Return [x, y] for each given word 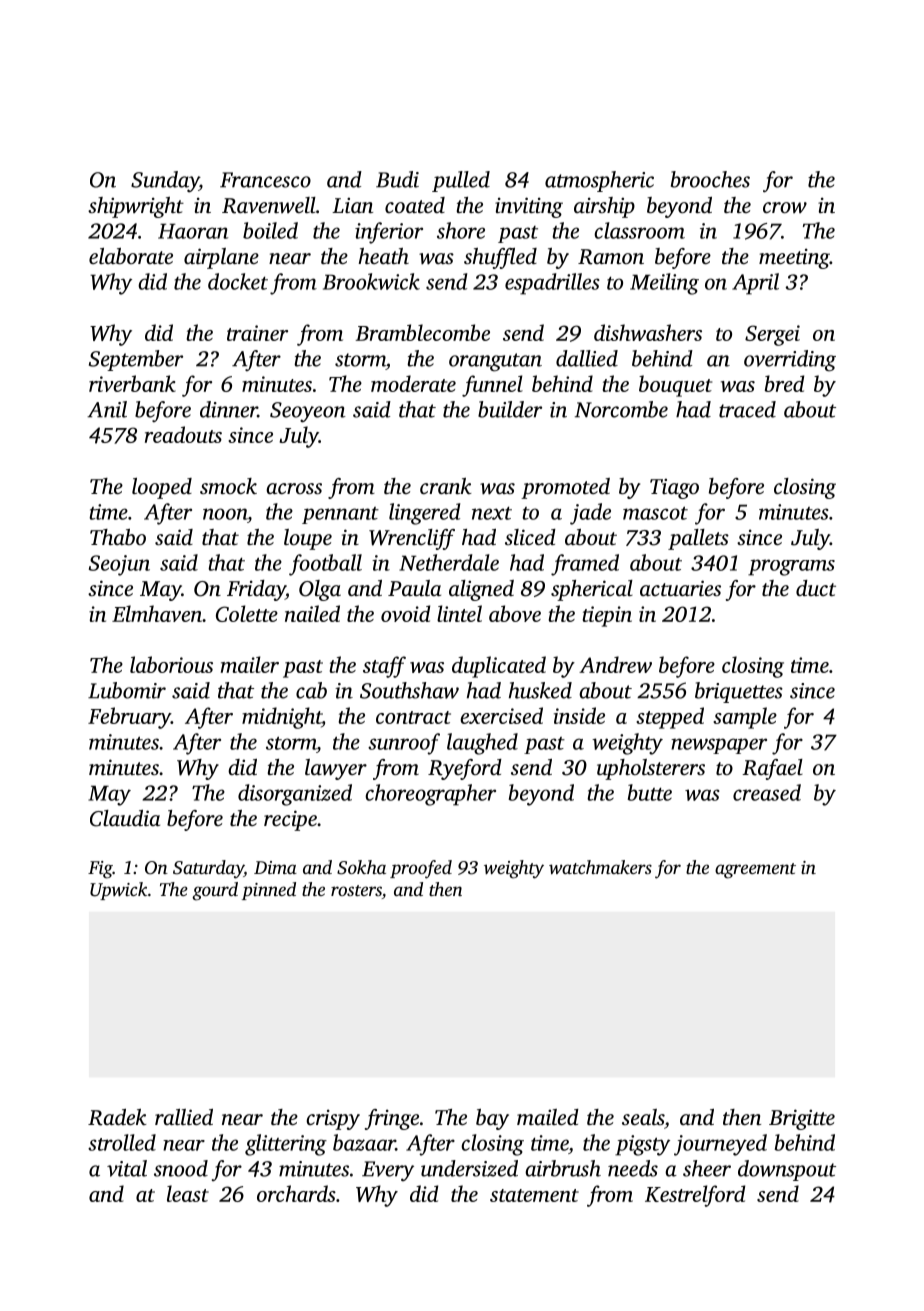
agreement [755, 871]
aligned [481, 590]
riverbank [132, 383]
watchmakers [600, 867]
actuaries [680, 588]
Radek [117, 1117]
